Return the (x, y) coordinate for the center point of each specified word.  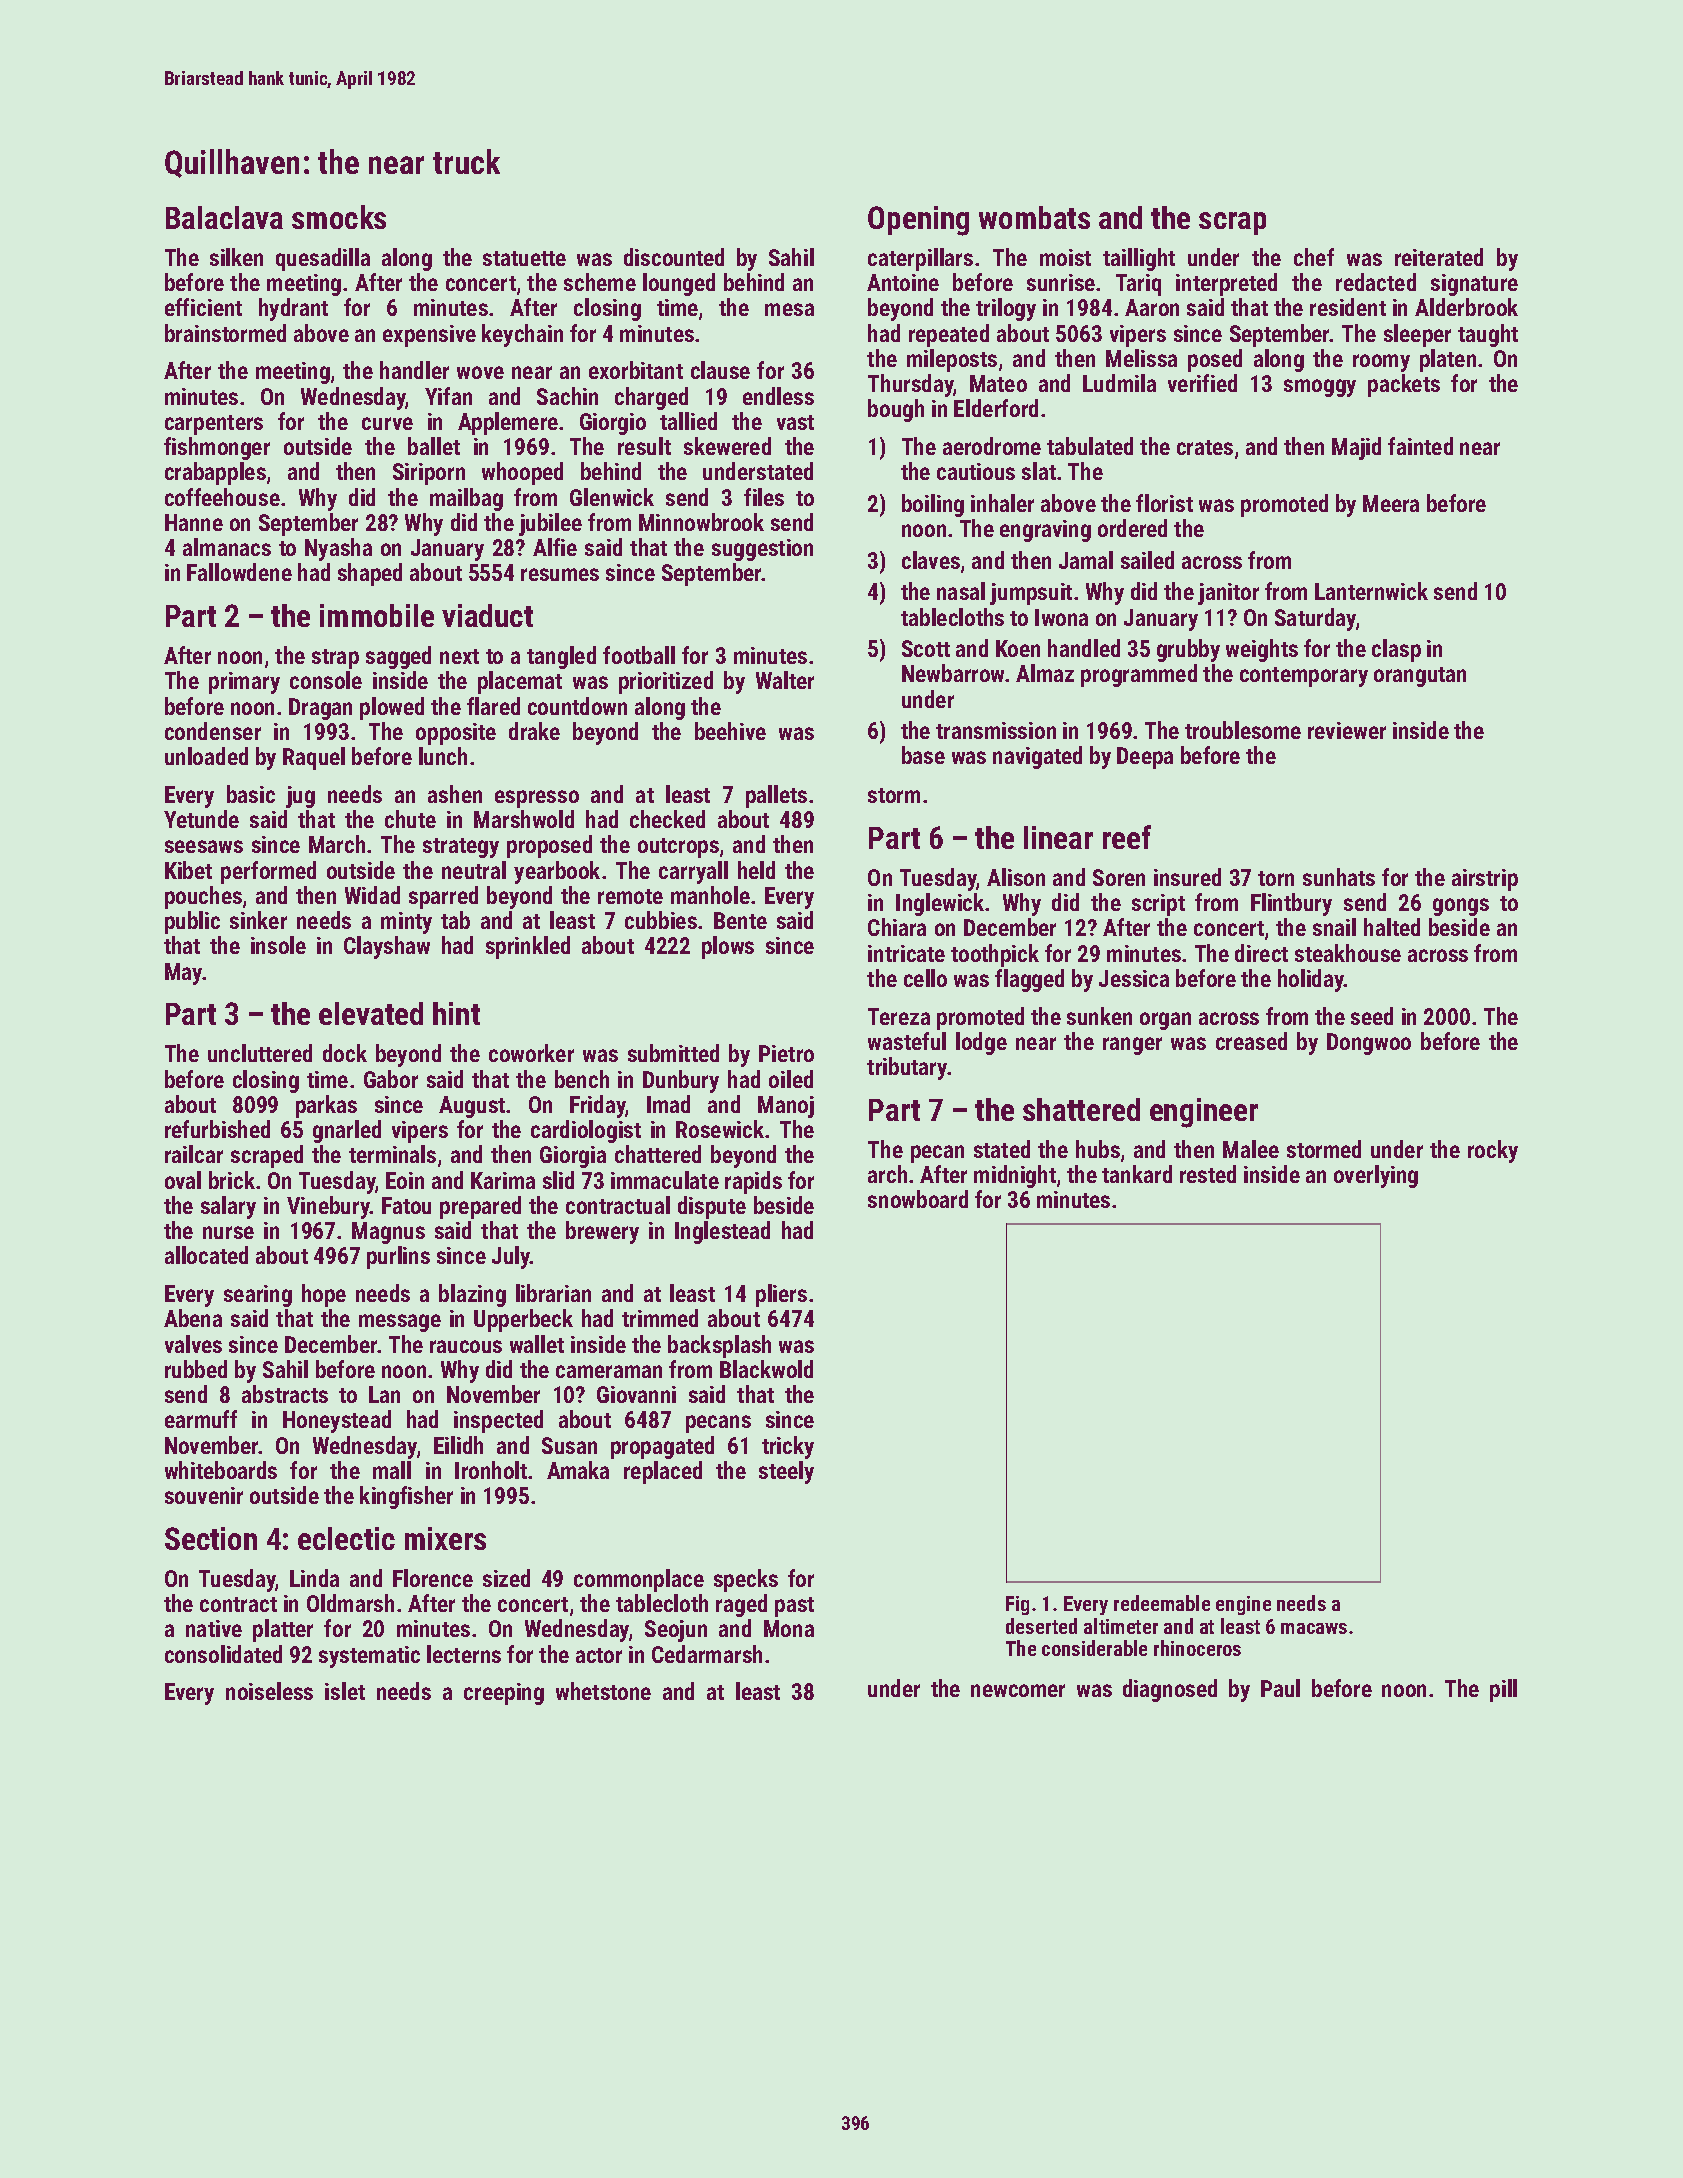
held (756, 870)
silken (236, 257)
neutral (474, 870)
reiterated (1439, 257)
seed (1372, 1016)
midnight (1015, 1176)
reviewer (1347, 730)
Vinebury (328, 1207)
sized (506, 1578)
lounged (679, 284)
